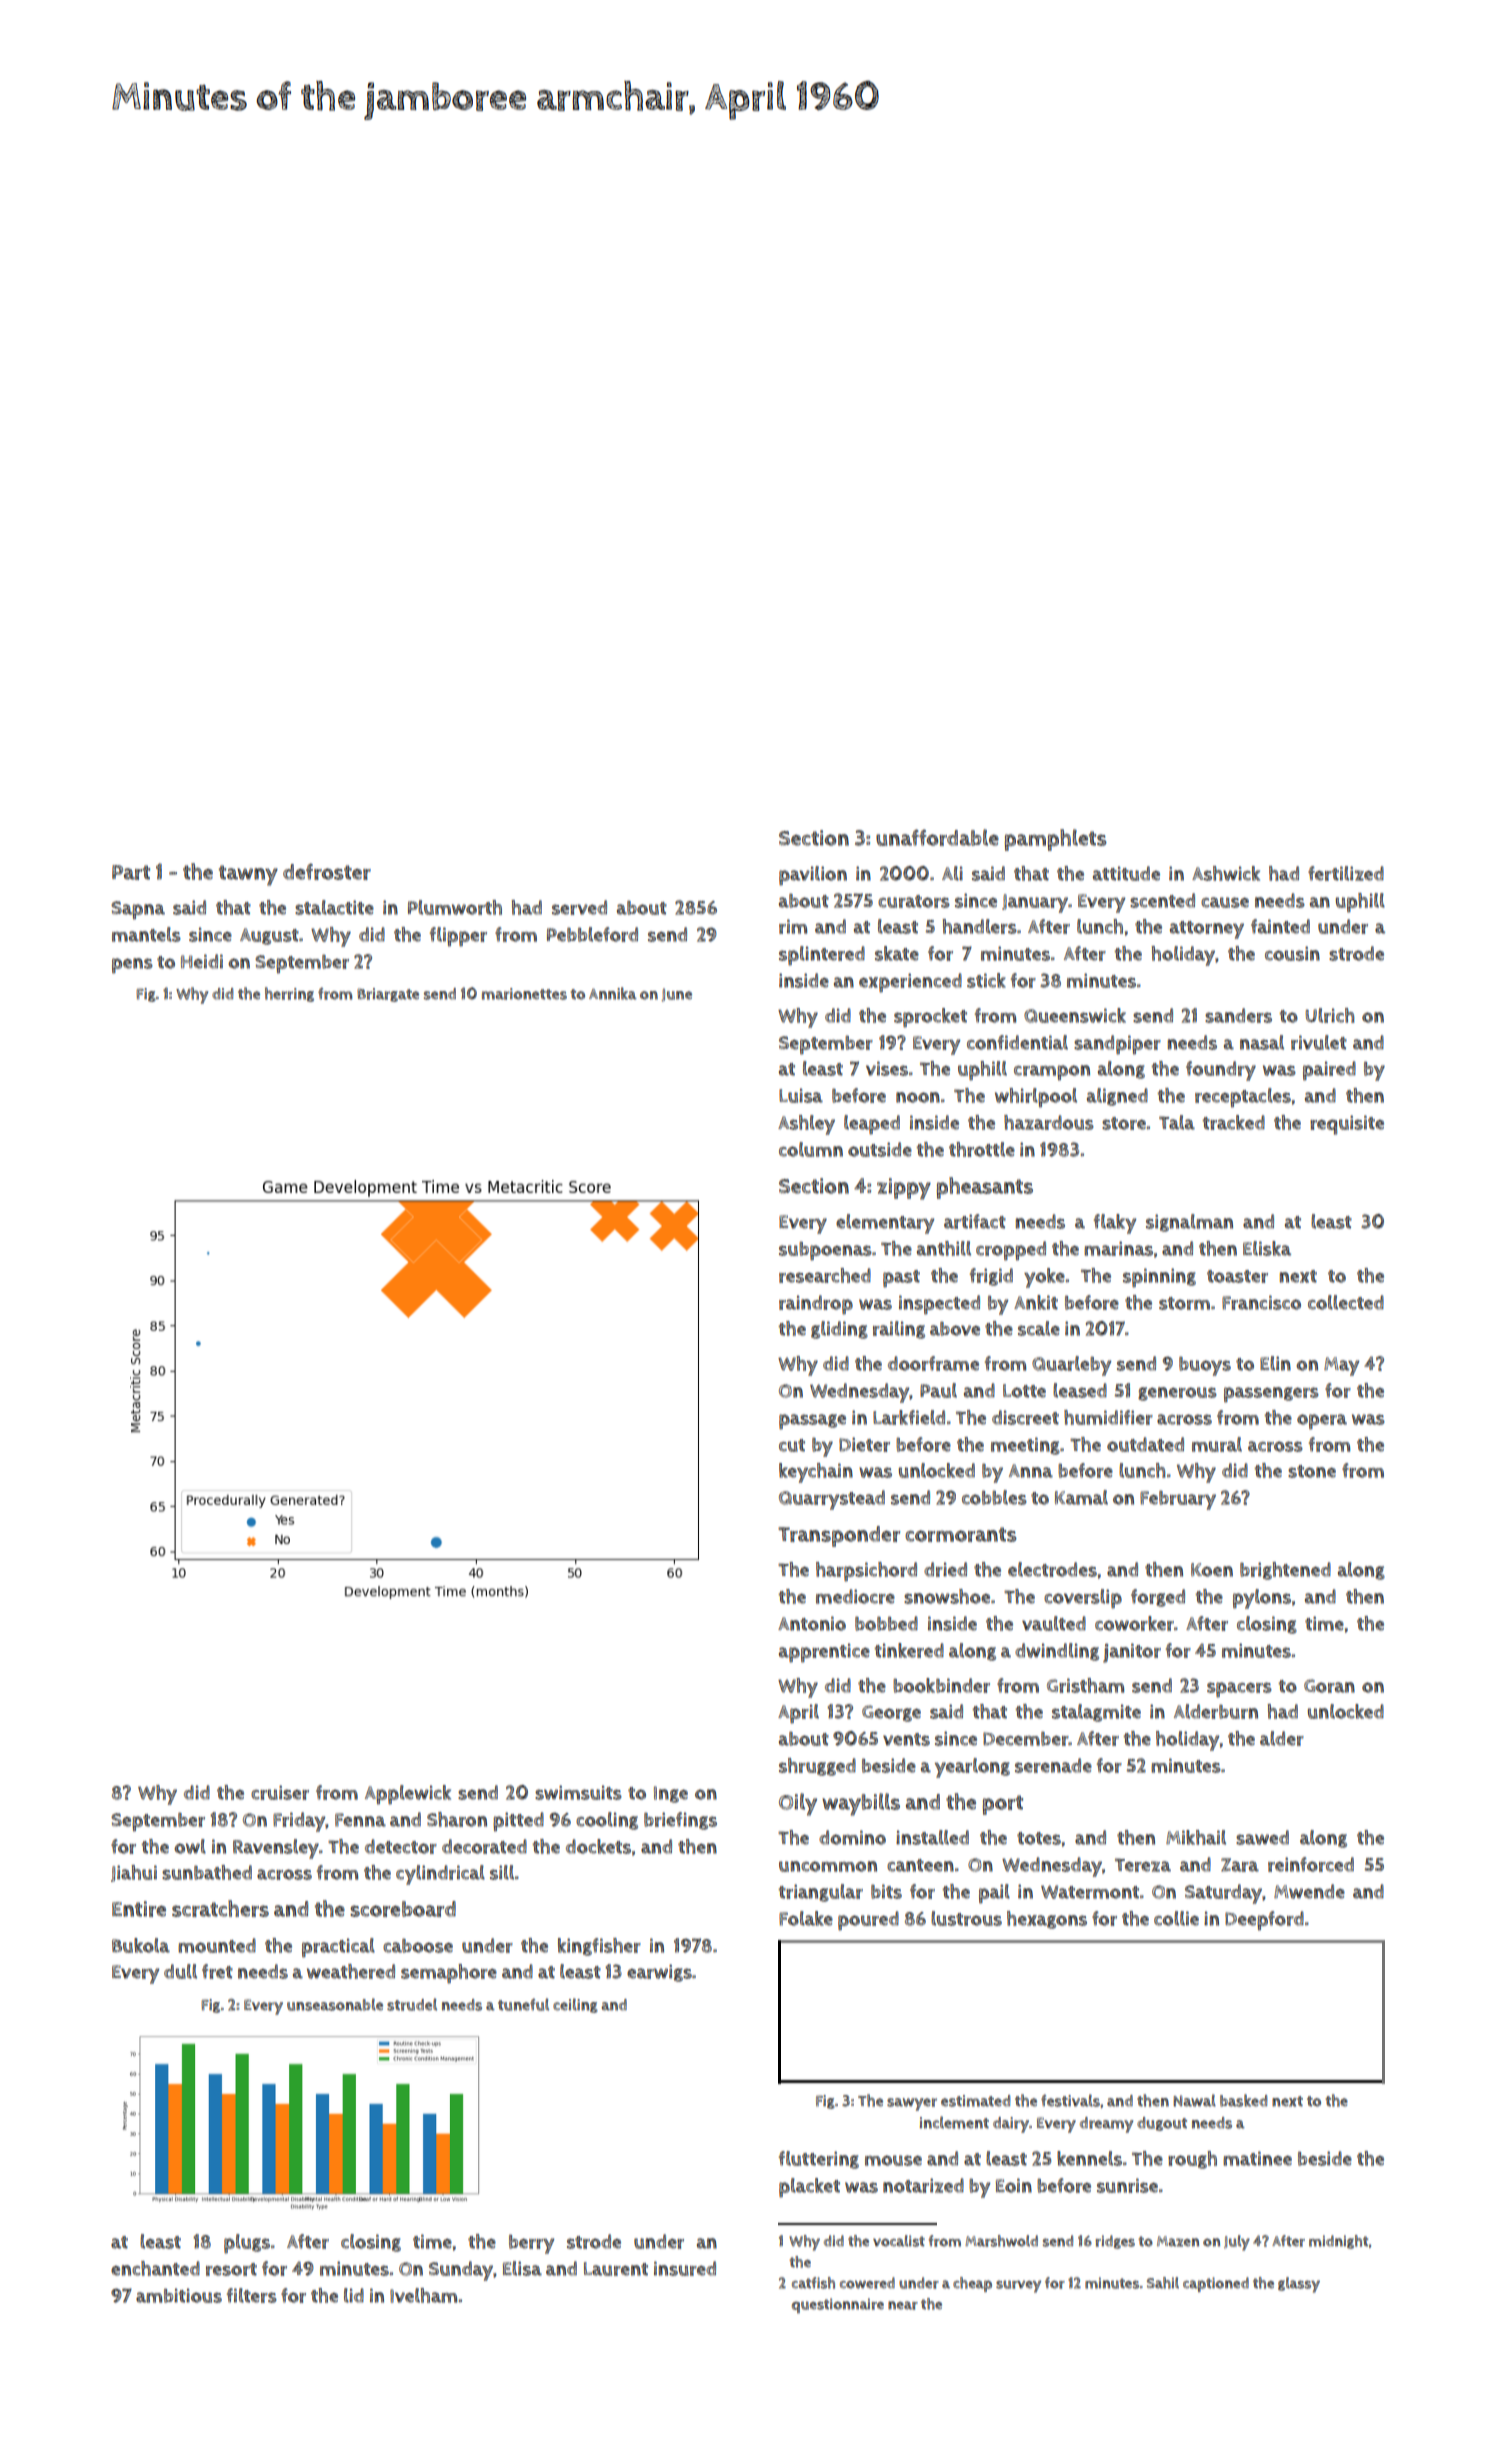 Image resolution: width=1496 pixels, height=2464 pixels. Describe the element at coordinates (1262, 1042) in the document. I see `nasal` at that location.
